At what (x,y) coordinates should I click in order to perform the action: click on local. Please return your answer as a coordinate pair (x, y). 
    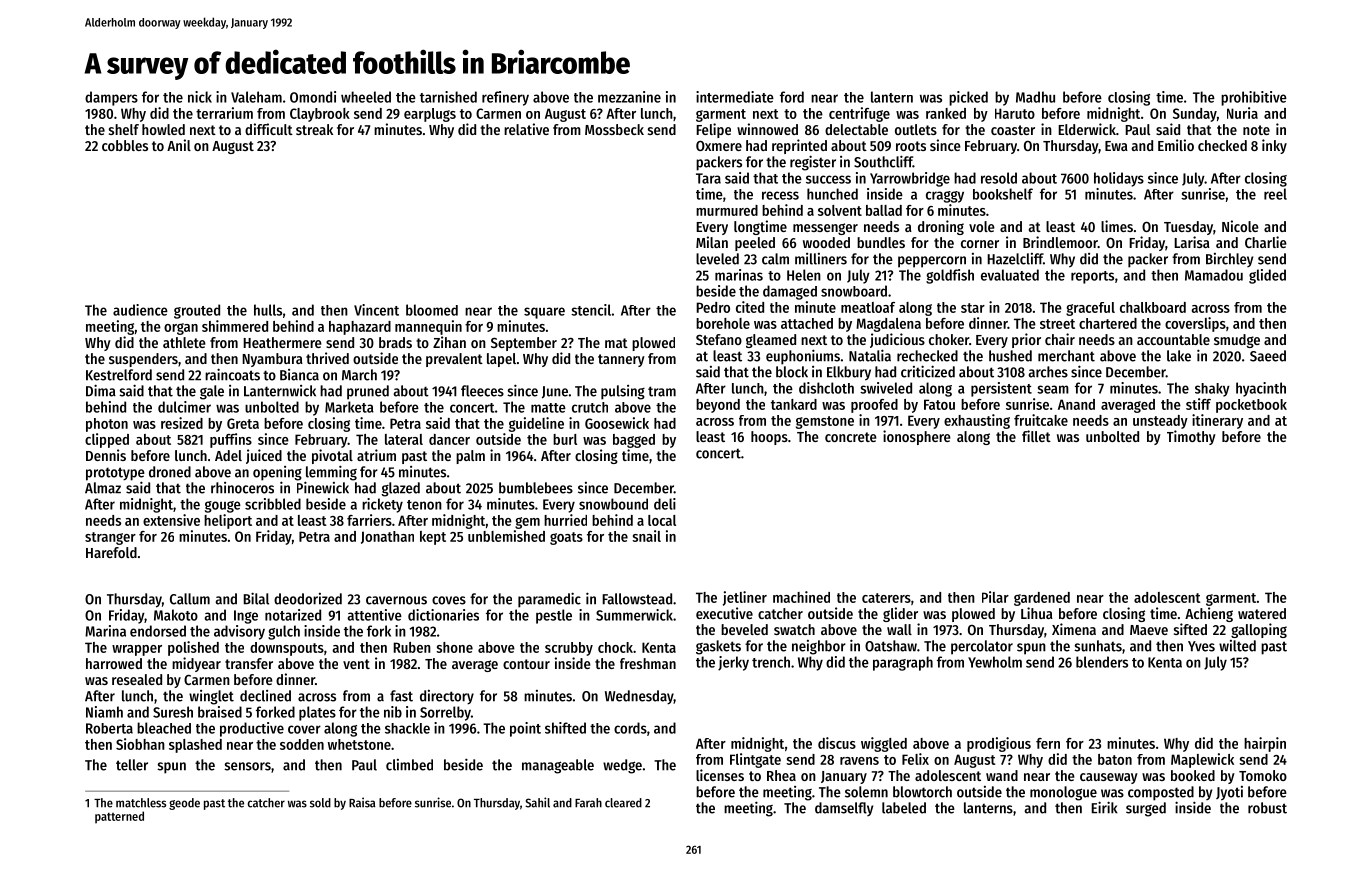
    Looking at the image, I should click on (662, 520).
